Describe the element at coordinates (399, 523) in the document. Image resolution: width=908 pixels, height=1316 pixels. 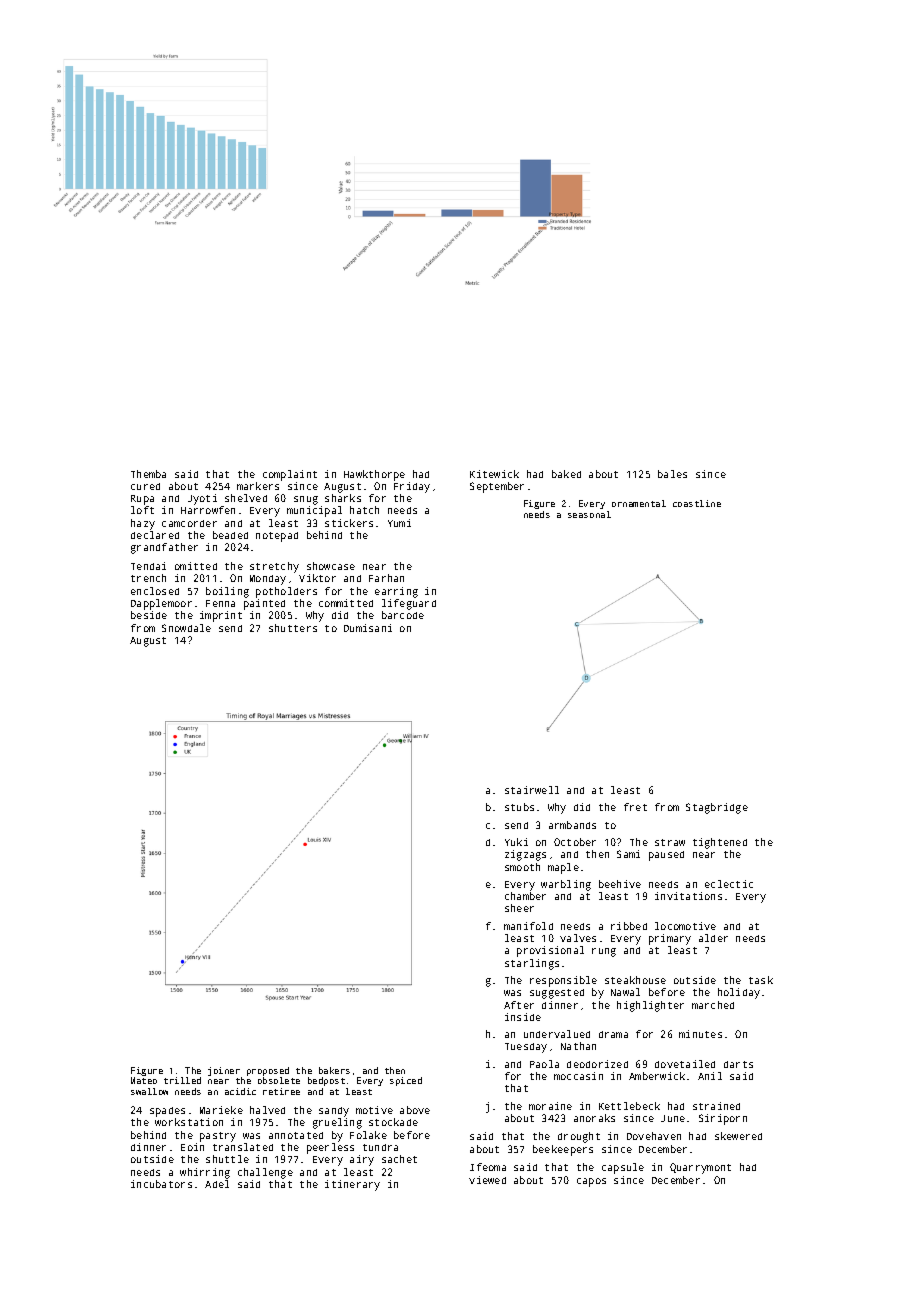
I see `Yumi` at that location.
